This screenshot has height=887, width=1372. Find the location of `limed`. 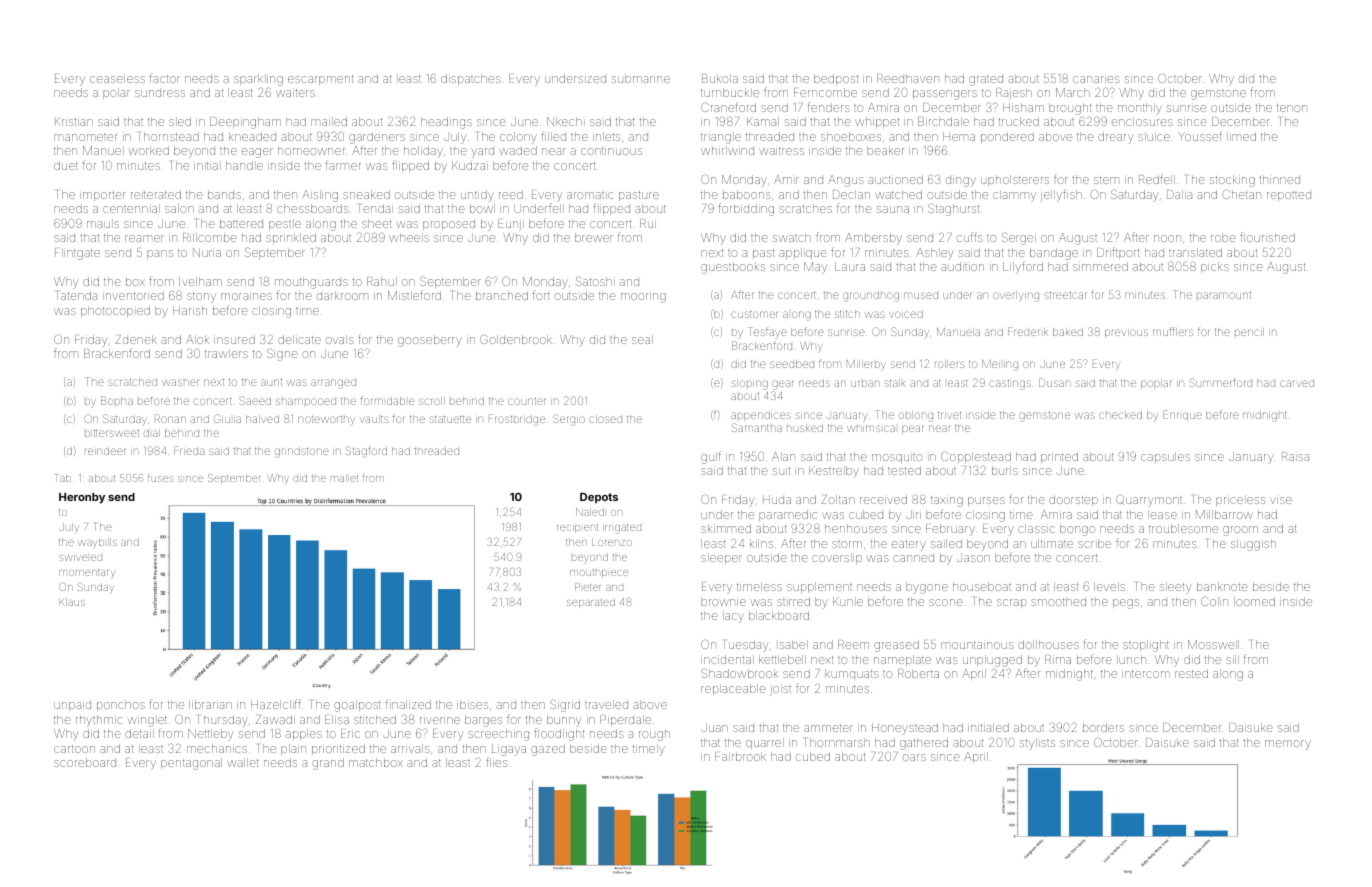

limed is located at coordinates (1241, 136).
